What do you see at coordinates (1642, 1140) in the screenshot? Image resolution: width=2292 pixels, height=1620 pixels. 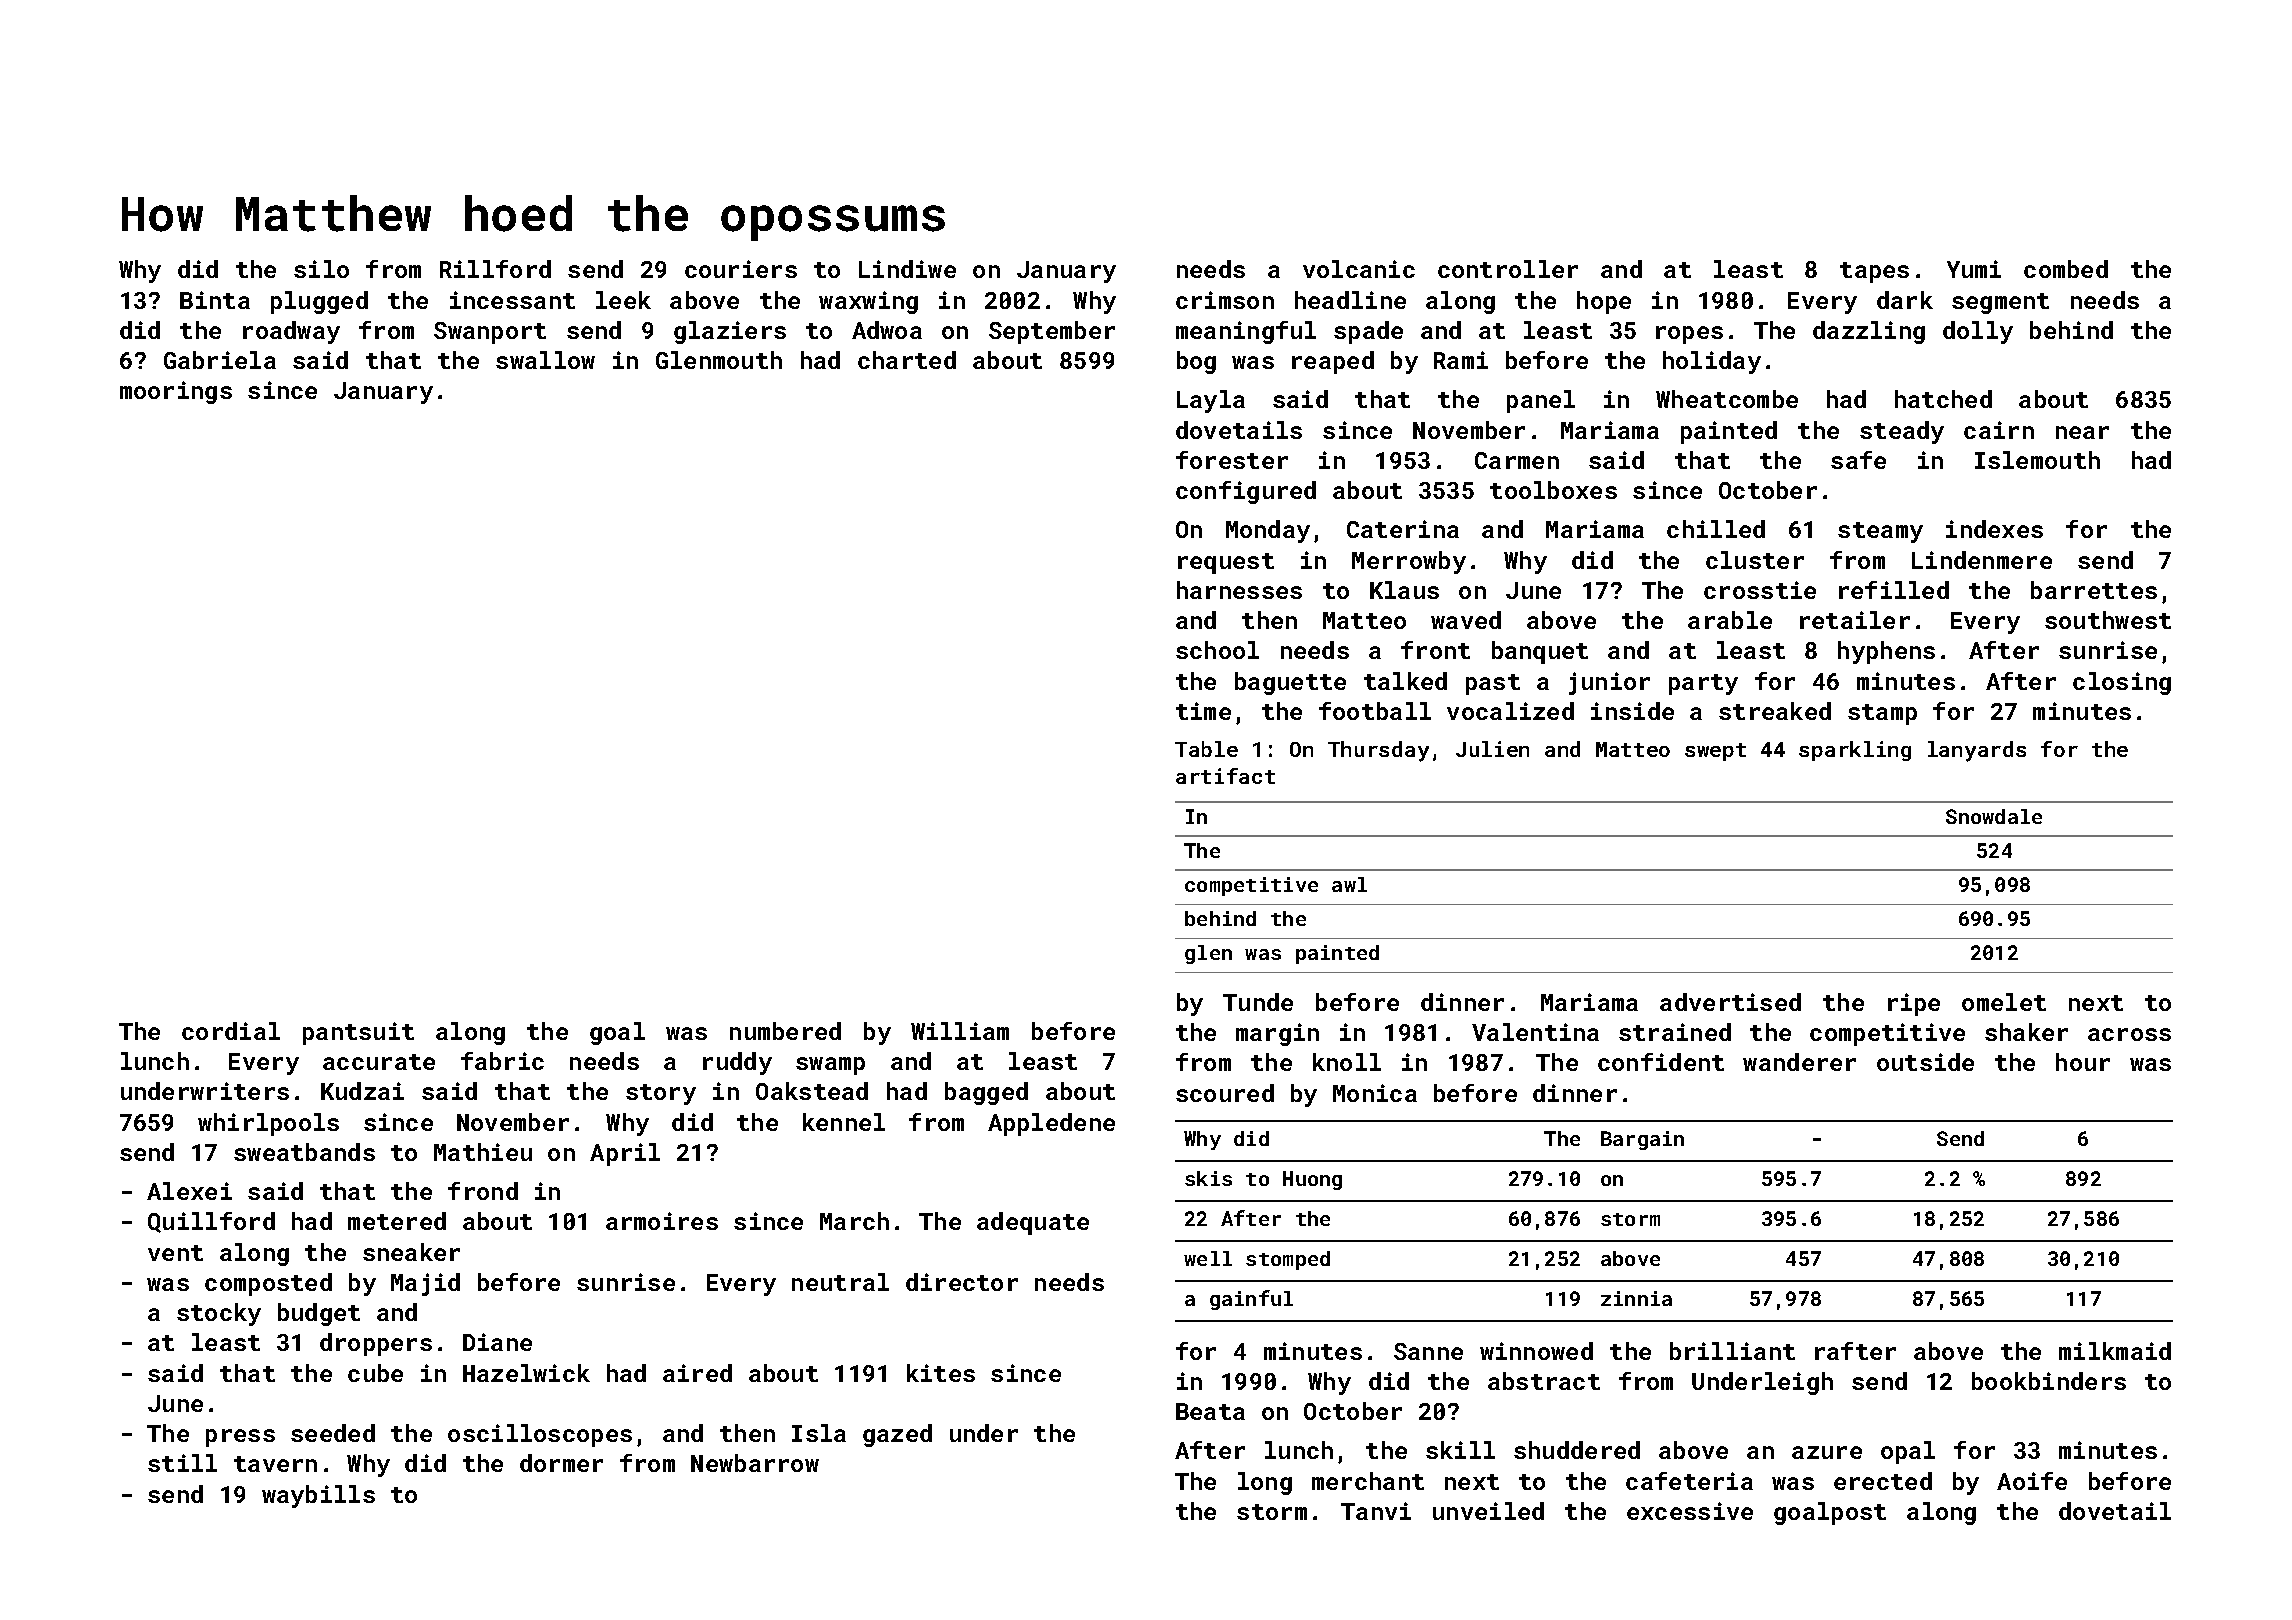 I see `Bargain` at bounding box center [1642, 1140].
